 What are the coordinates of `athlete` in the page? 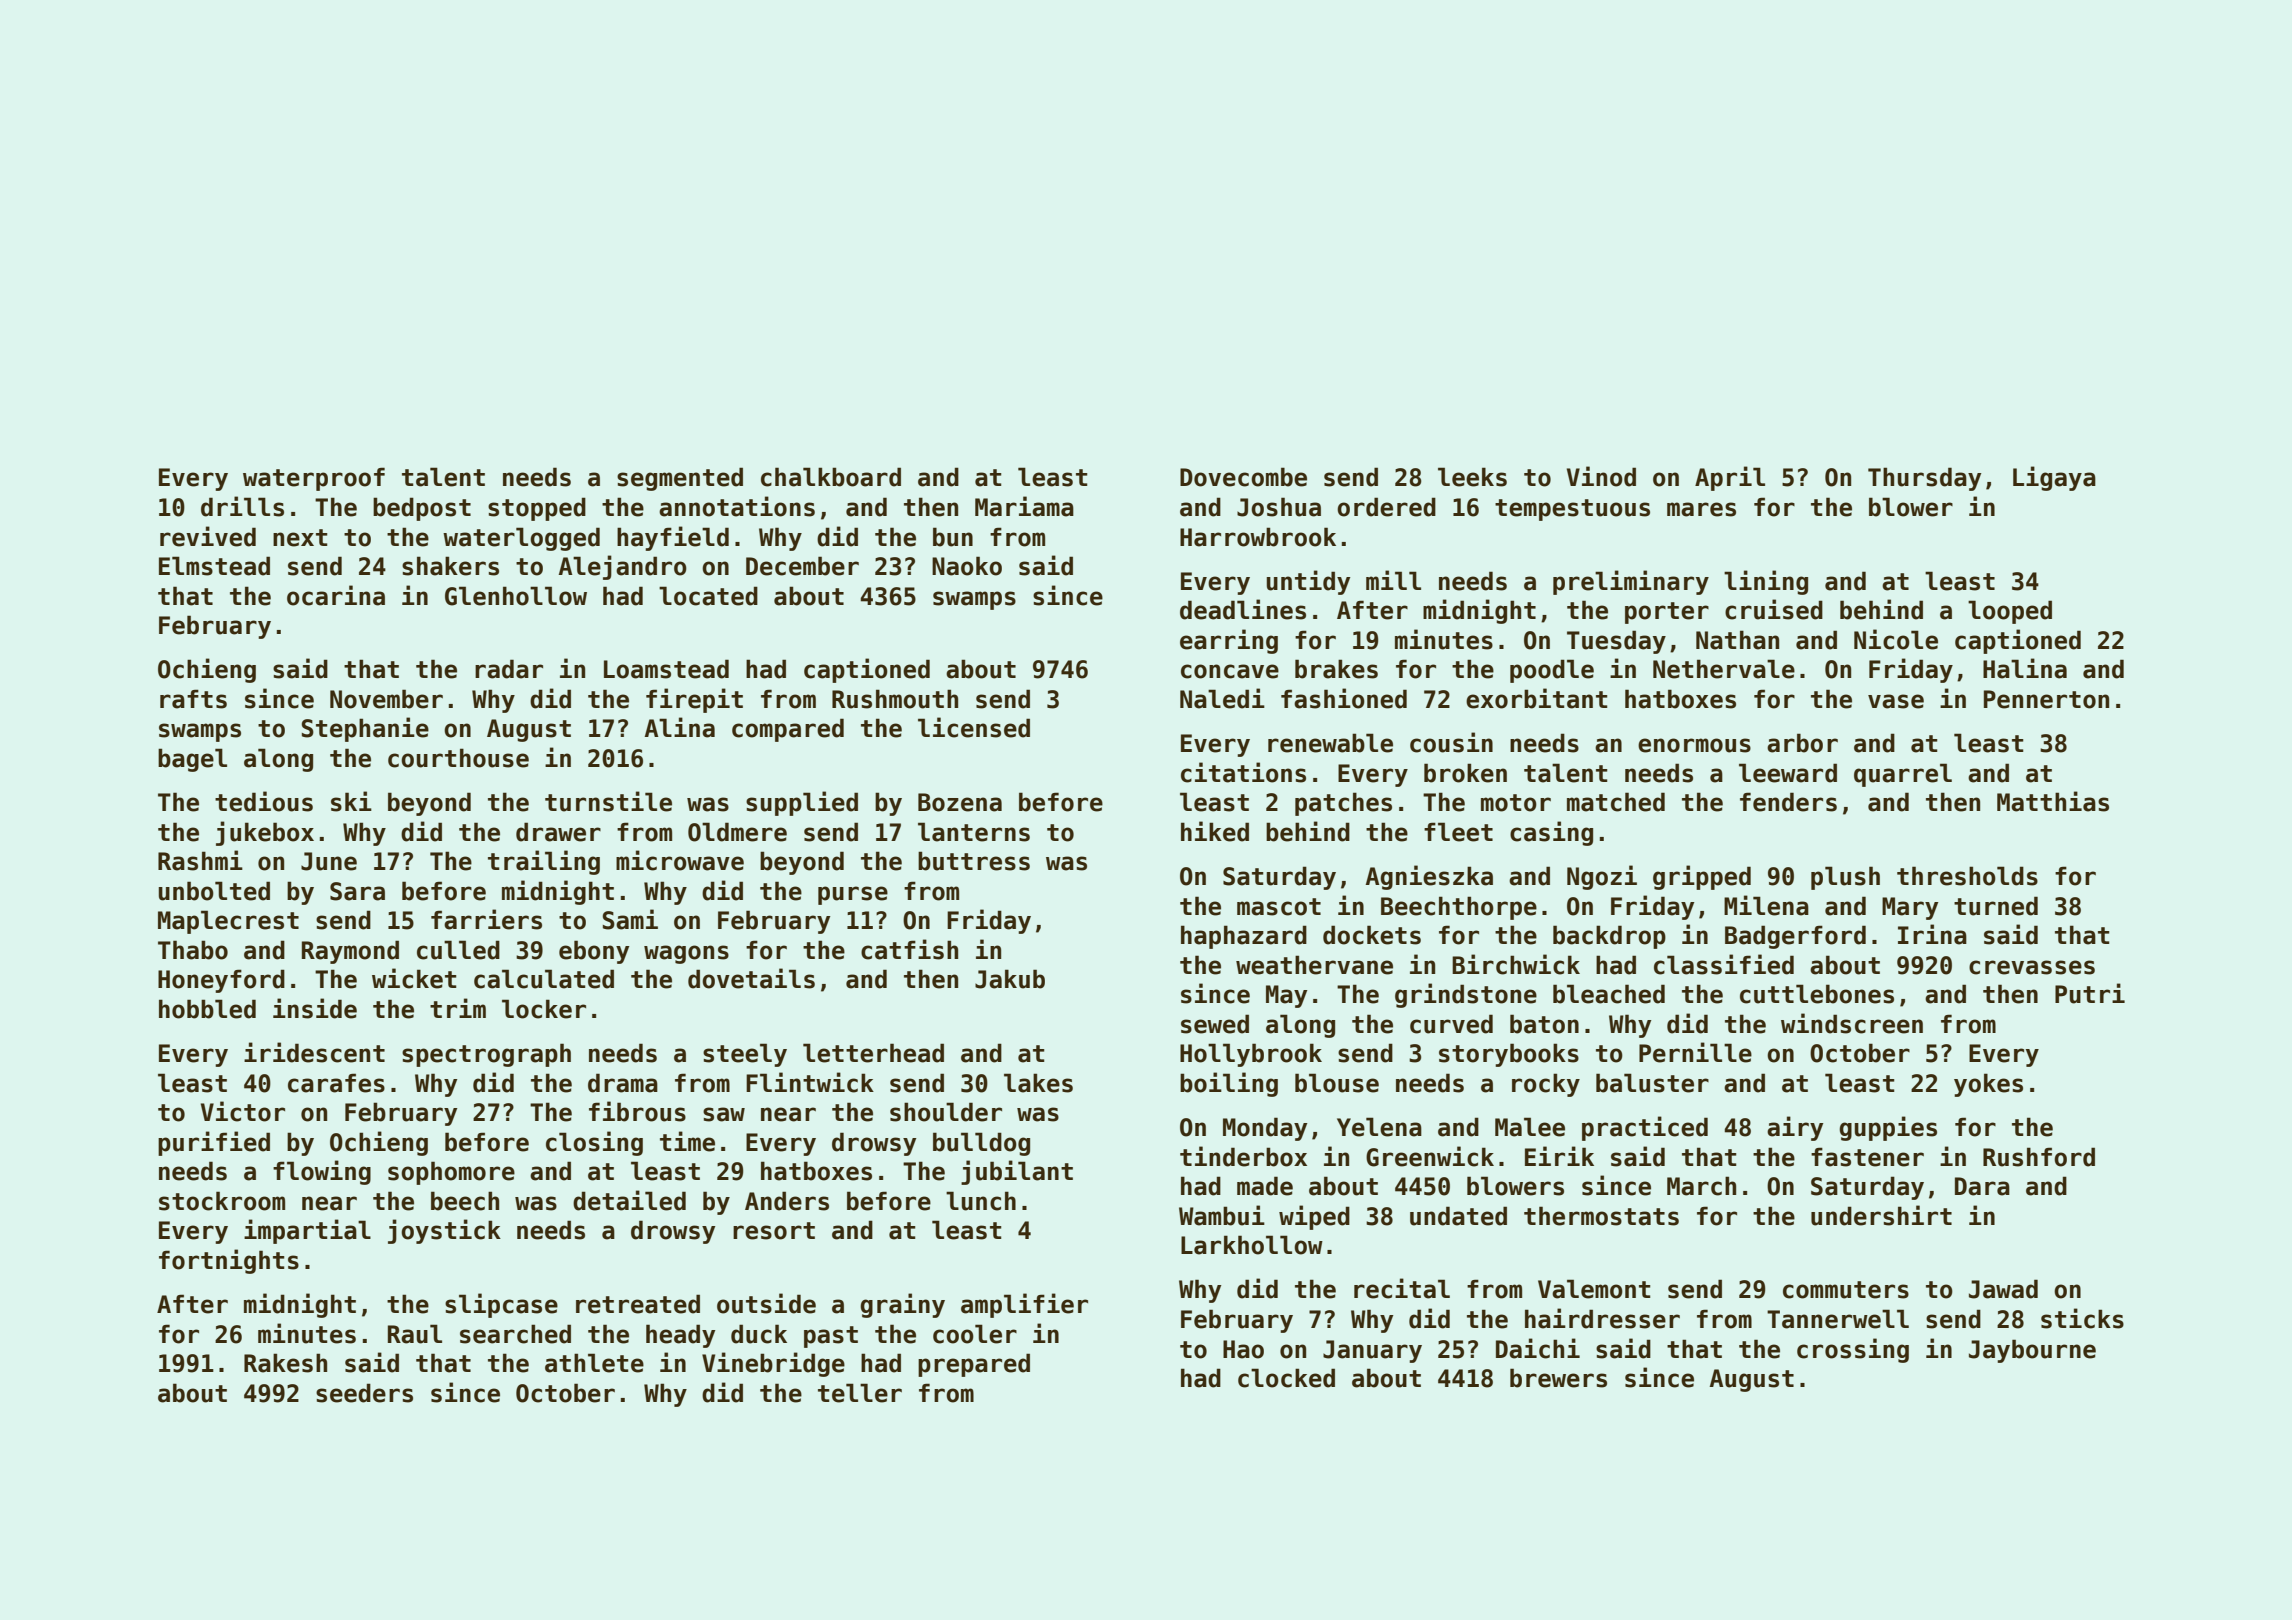 It's located at (594, 1363).
